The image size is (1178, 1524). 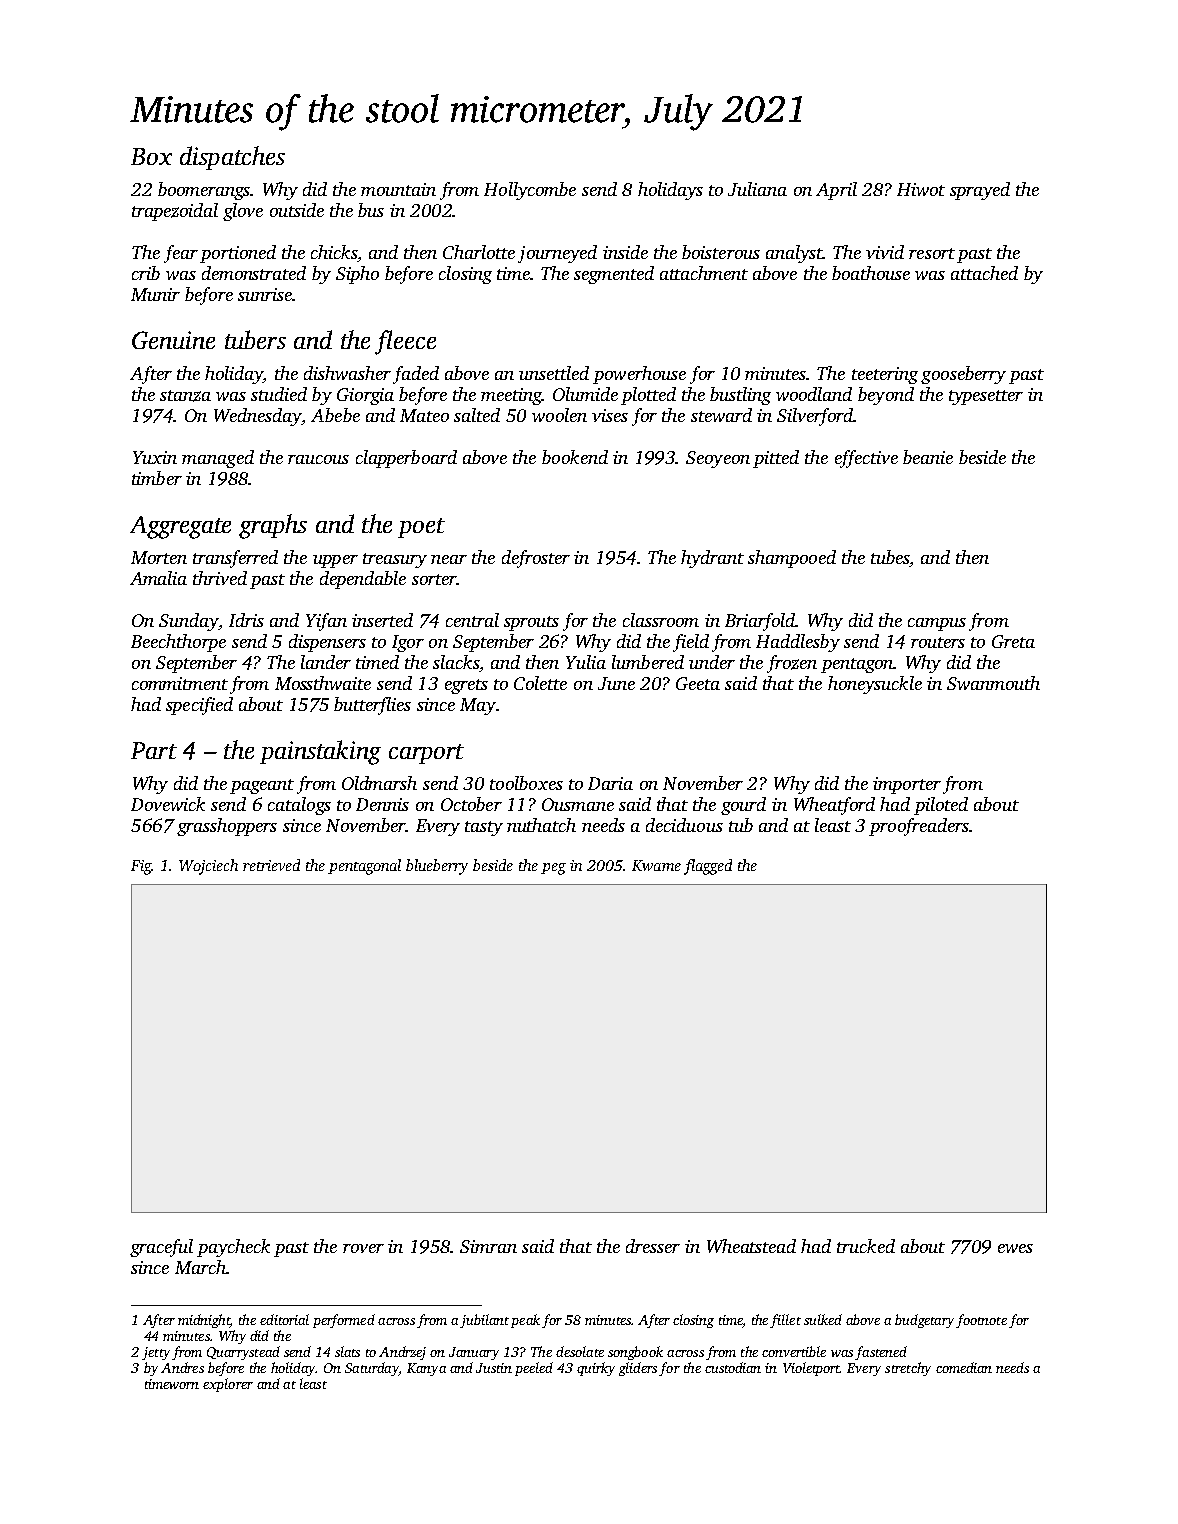 What do you see at coordinates (980, 191) in the screenshot?
I see `sprayed` at bounding box center [980, 191].
